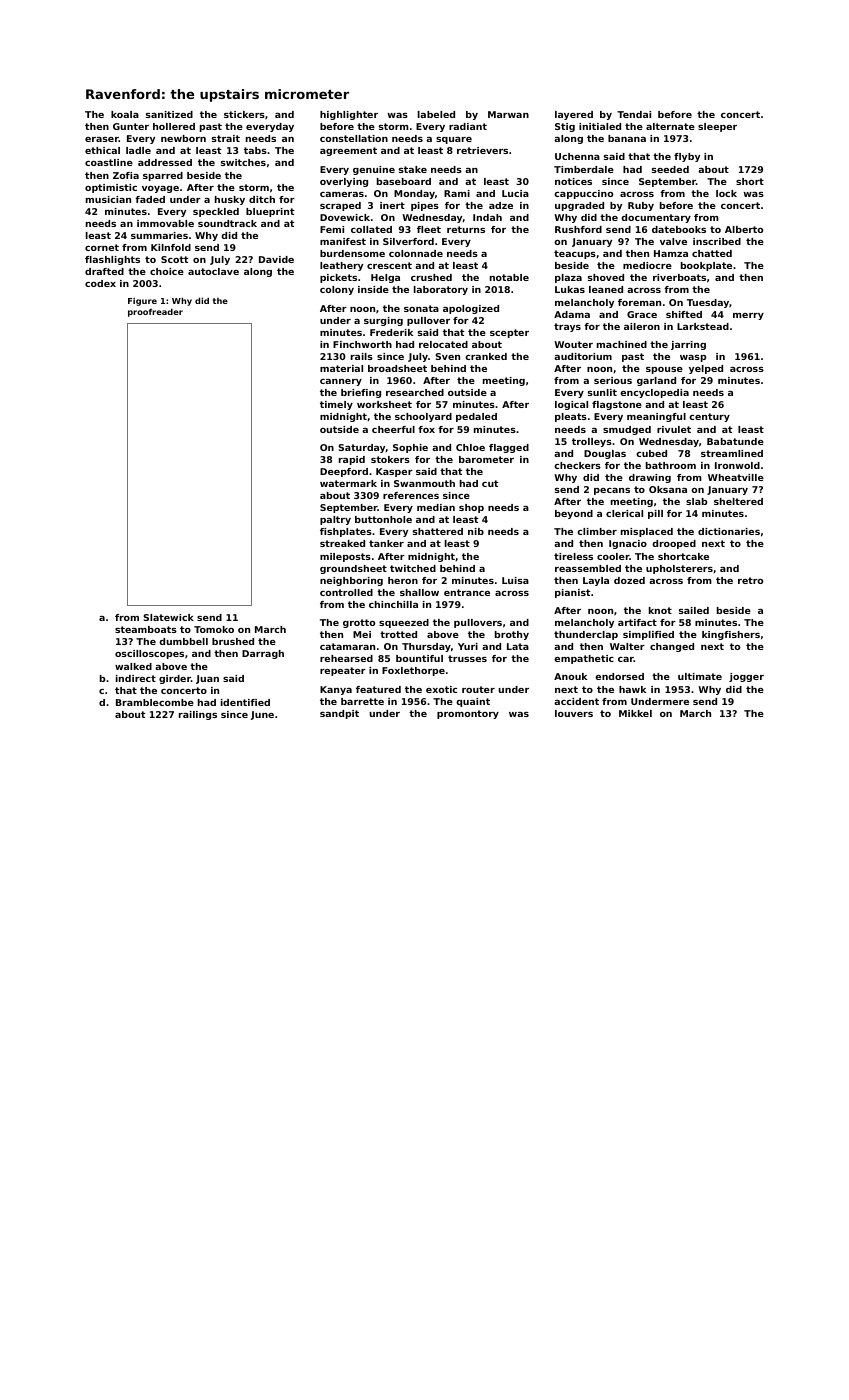  I want to click on Marwan, so click(508, 114).
